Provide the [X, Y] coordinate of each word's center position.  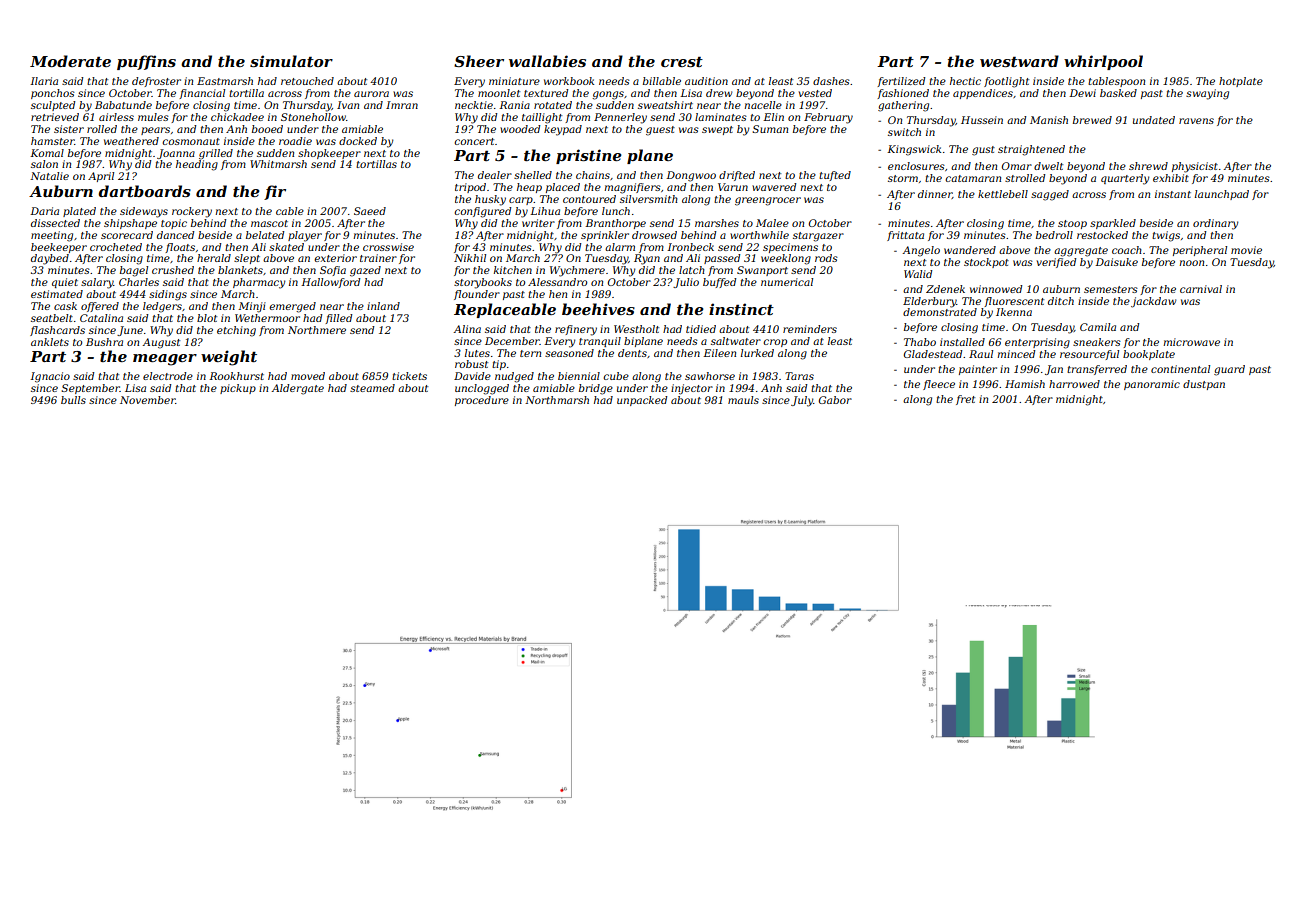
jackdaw [1153, 302]
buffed [719, 283]
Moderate [70, 61]
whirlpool [1103, 62]
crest [682, 61]
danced [175, 235]
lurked [757, 353]
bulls [73, 400]
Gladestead [933, 354]
